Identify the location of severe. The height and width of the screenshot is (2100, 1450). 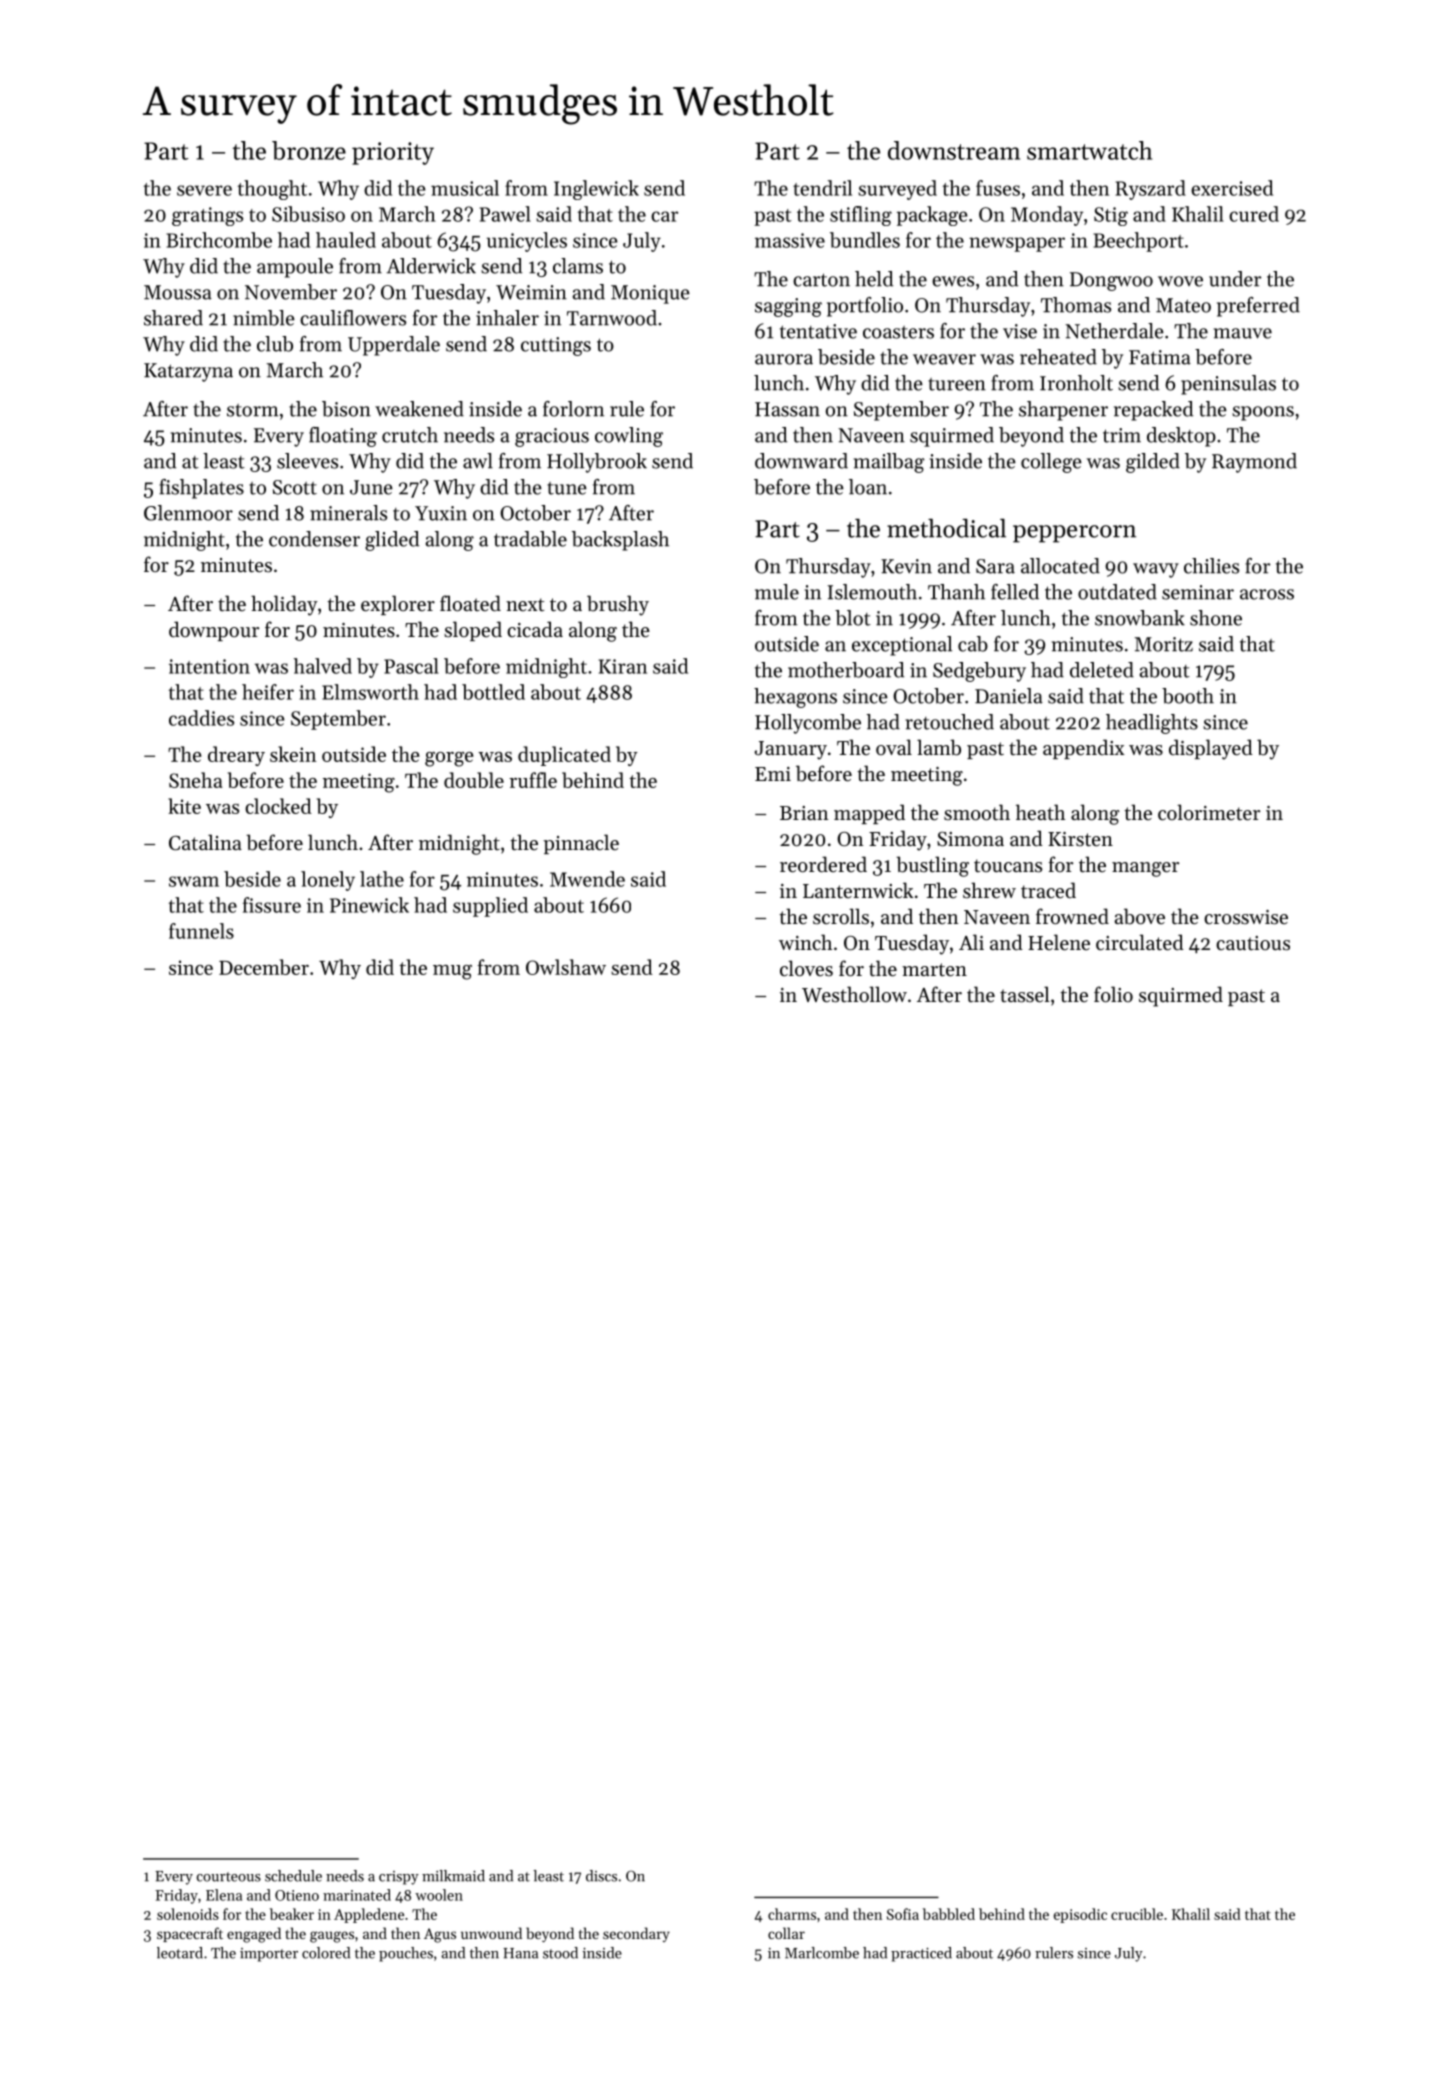
(204, 190).
